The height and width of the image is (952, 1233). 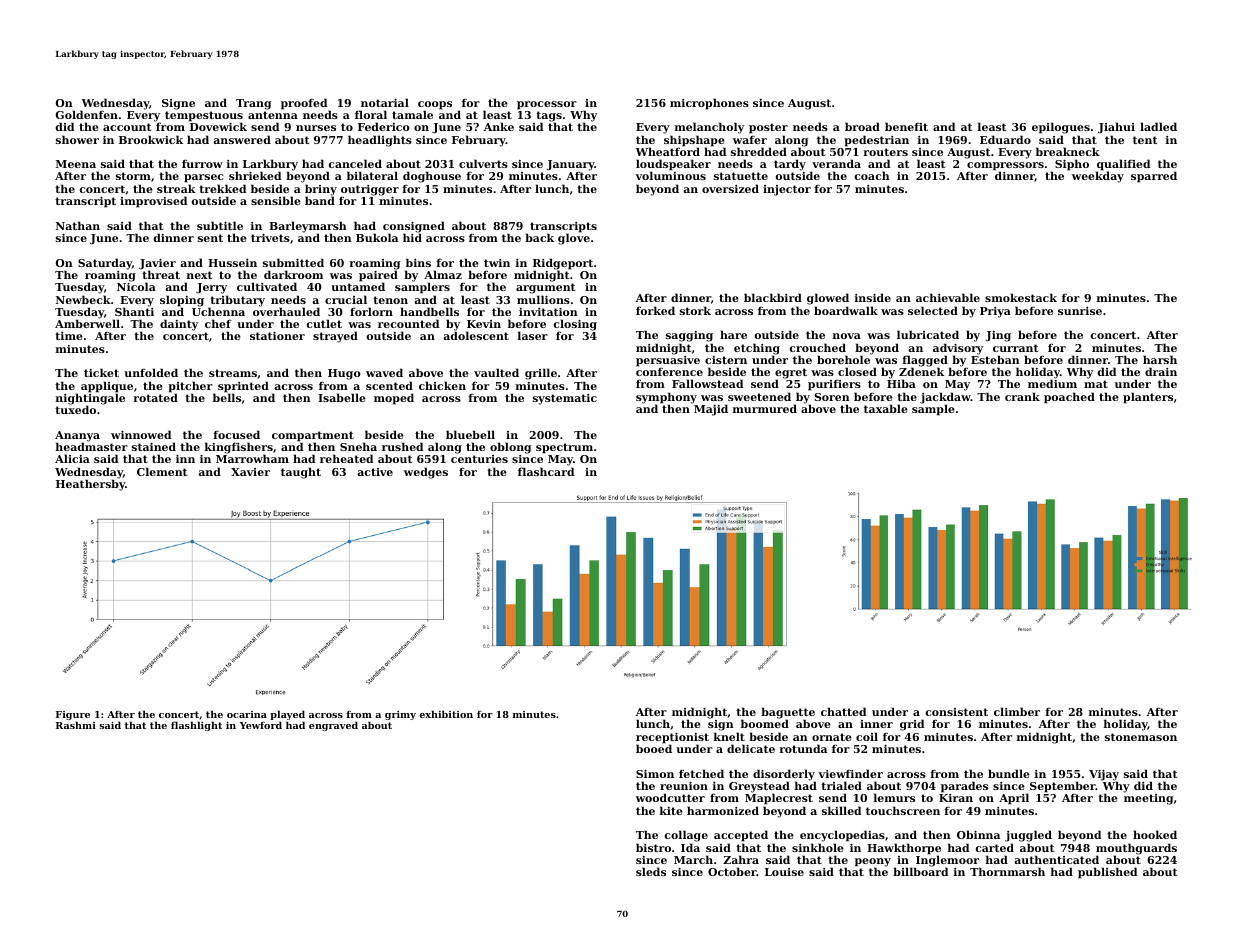 I want to click on melancholy, so click(x=709, y=128).
